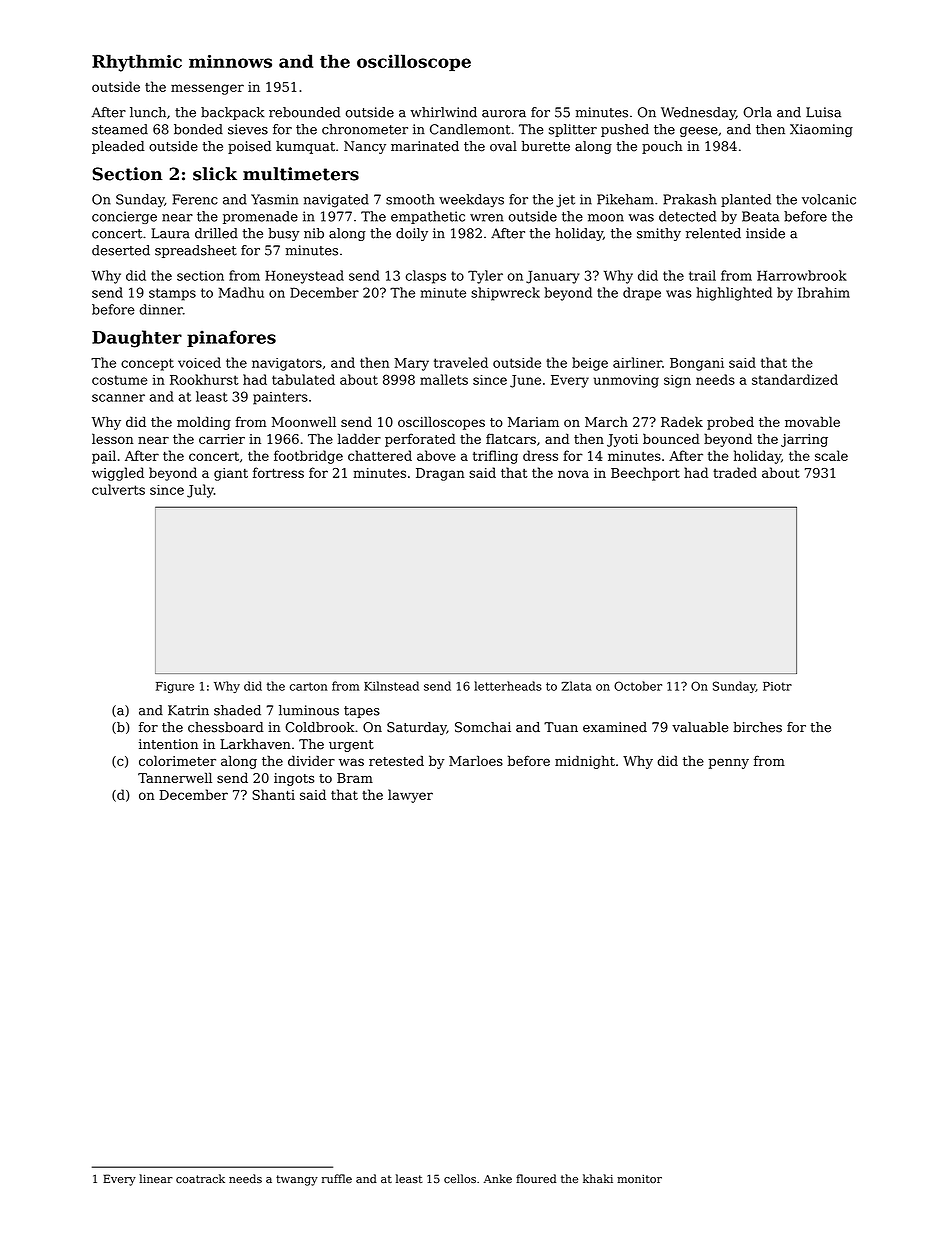 The height and width of the page is (1233, 952). What do you see at coordinates (337, 1178) in the page?
I see `ruffle` at bounding box center [337, 1178].
